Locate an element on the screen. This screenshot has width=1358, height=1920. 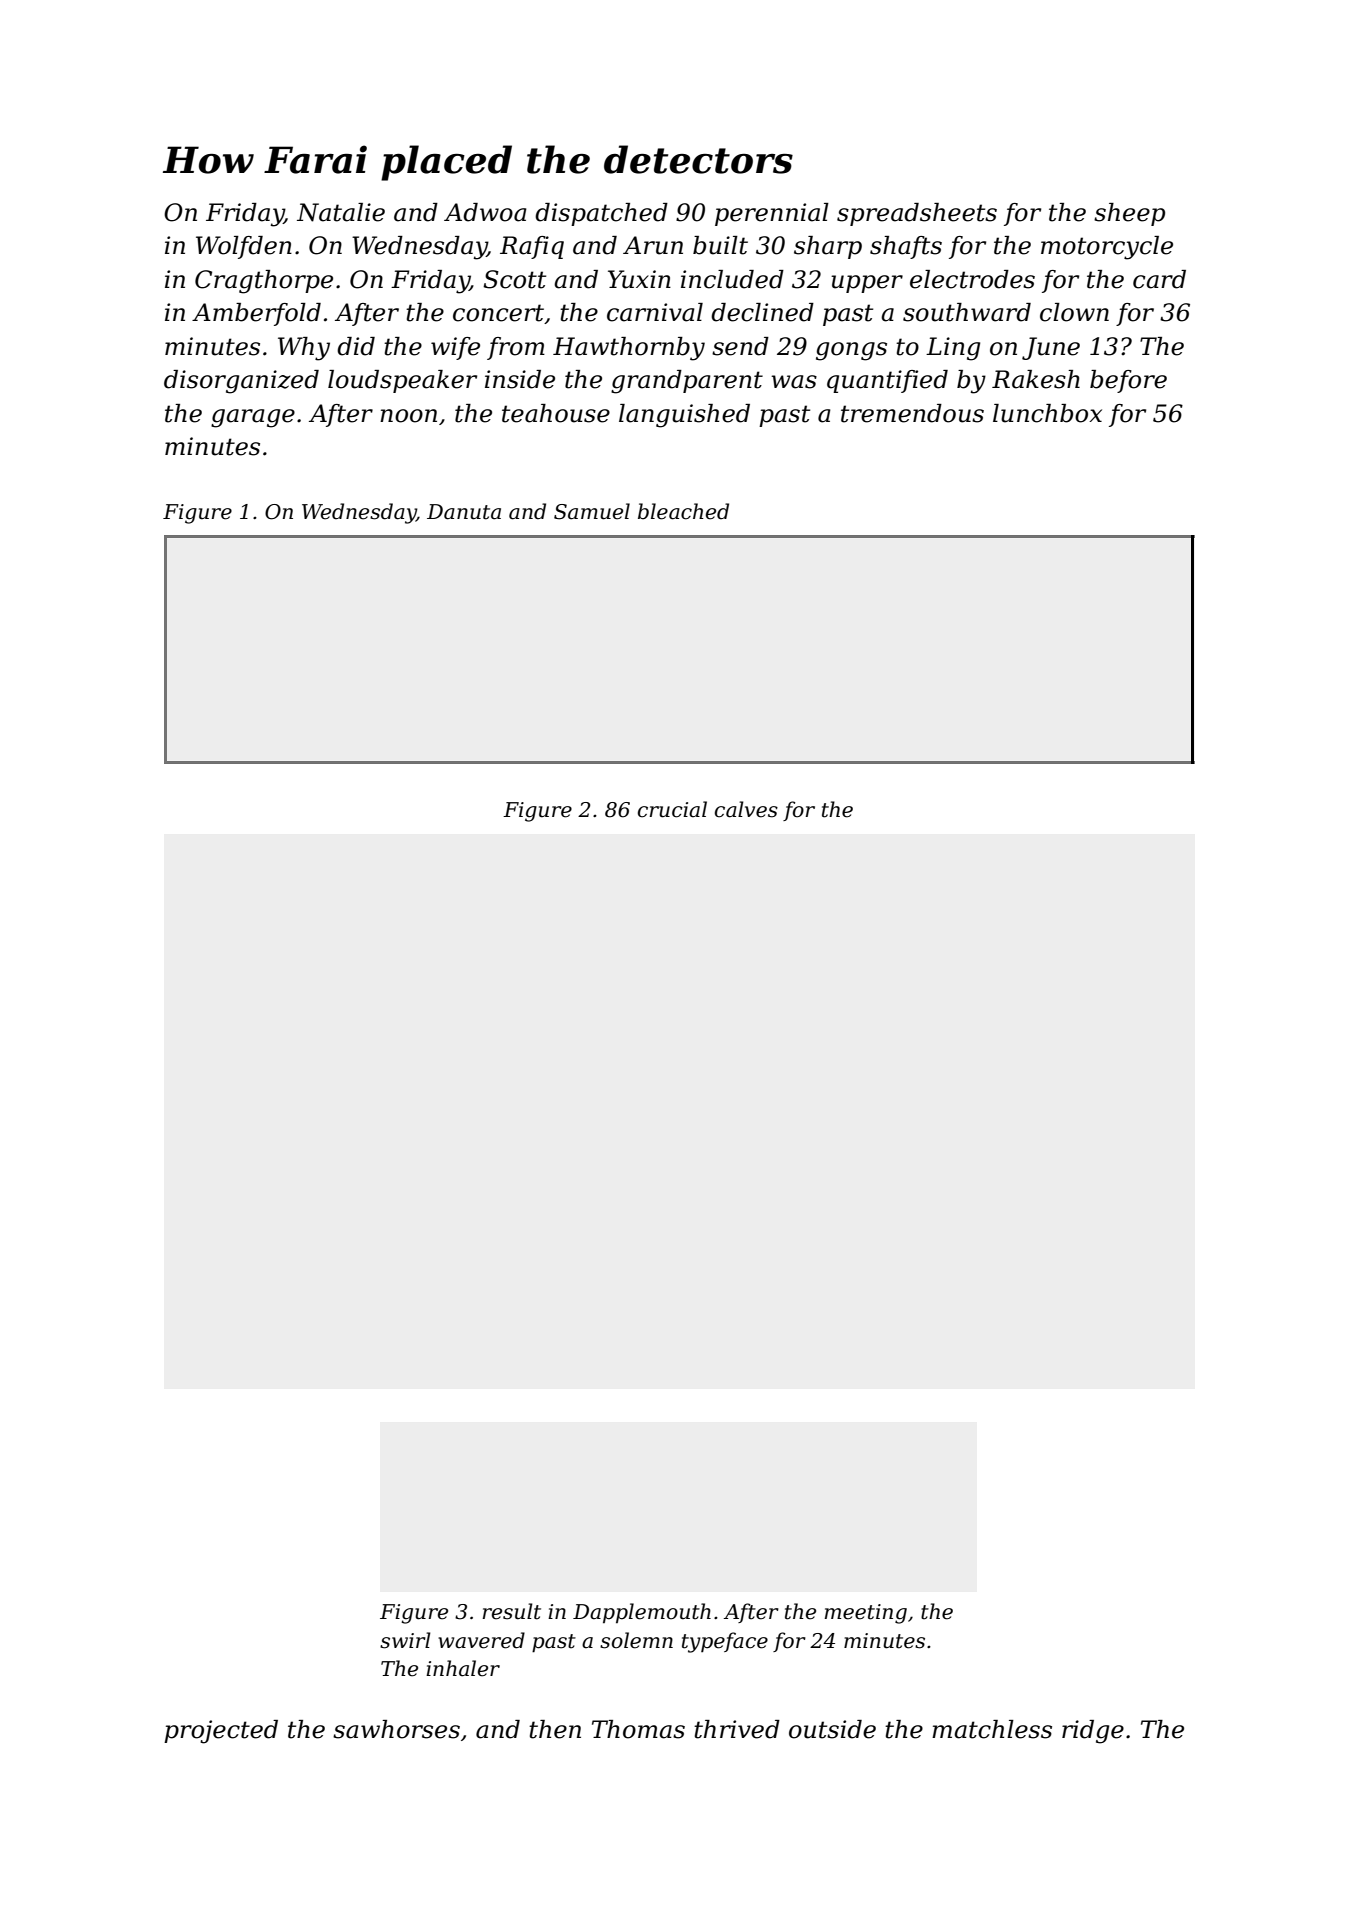
Natalie is located at coordinates (341, 212).
